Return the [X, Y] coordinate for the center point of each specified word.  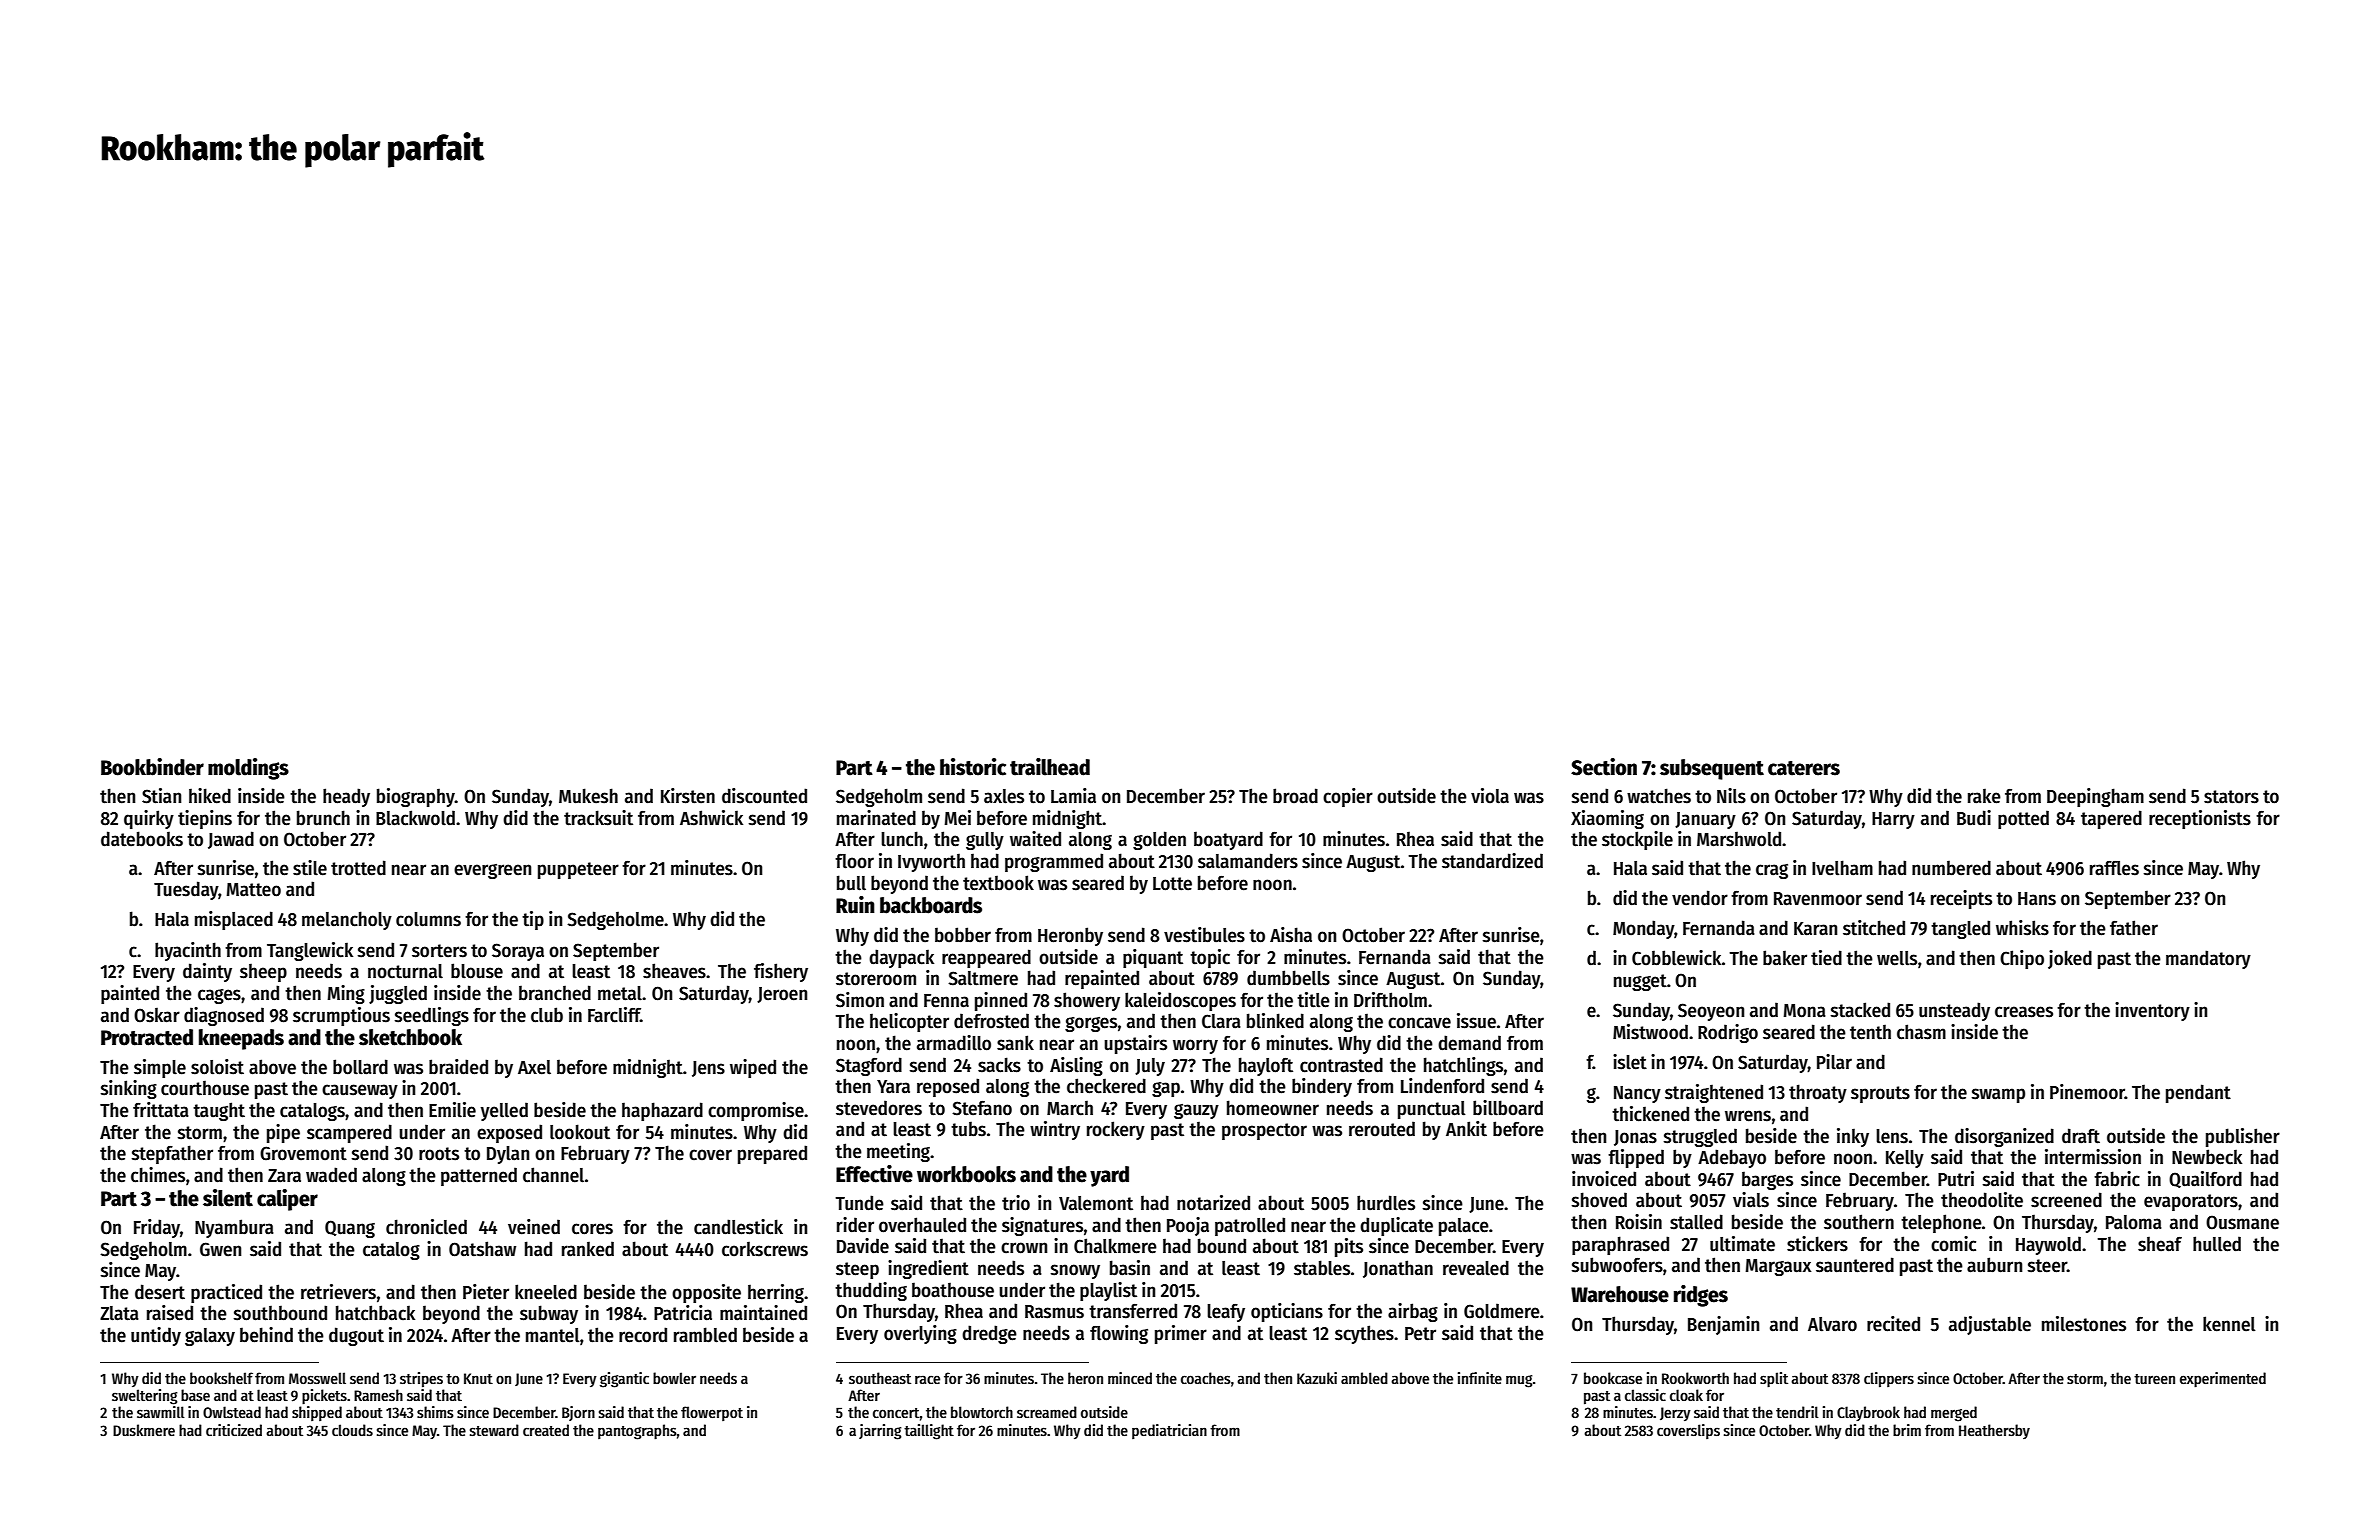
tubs [968, 1129]
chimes [158, 1175]
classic [1645, 1395]
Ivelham [1842, 868]
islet [1630, 1062]
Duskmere [144, 1430]
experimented [2223, 1380]
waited [1035, 839]
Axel [534, 1067]
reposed [948, 1087]
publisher [2243, 1137]
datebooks [142, 839]
